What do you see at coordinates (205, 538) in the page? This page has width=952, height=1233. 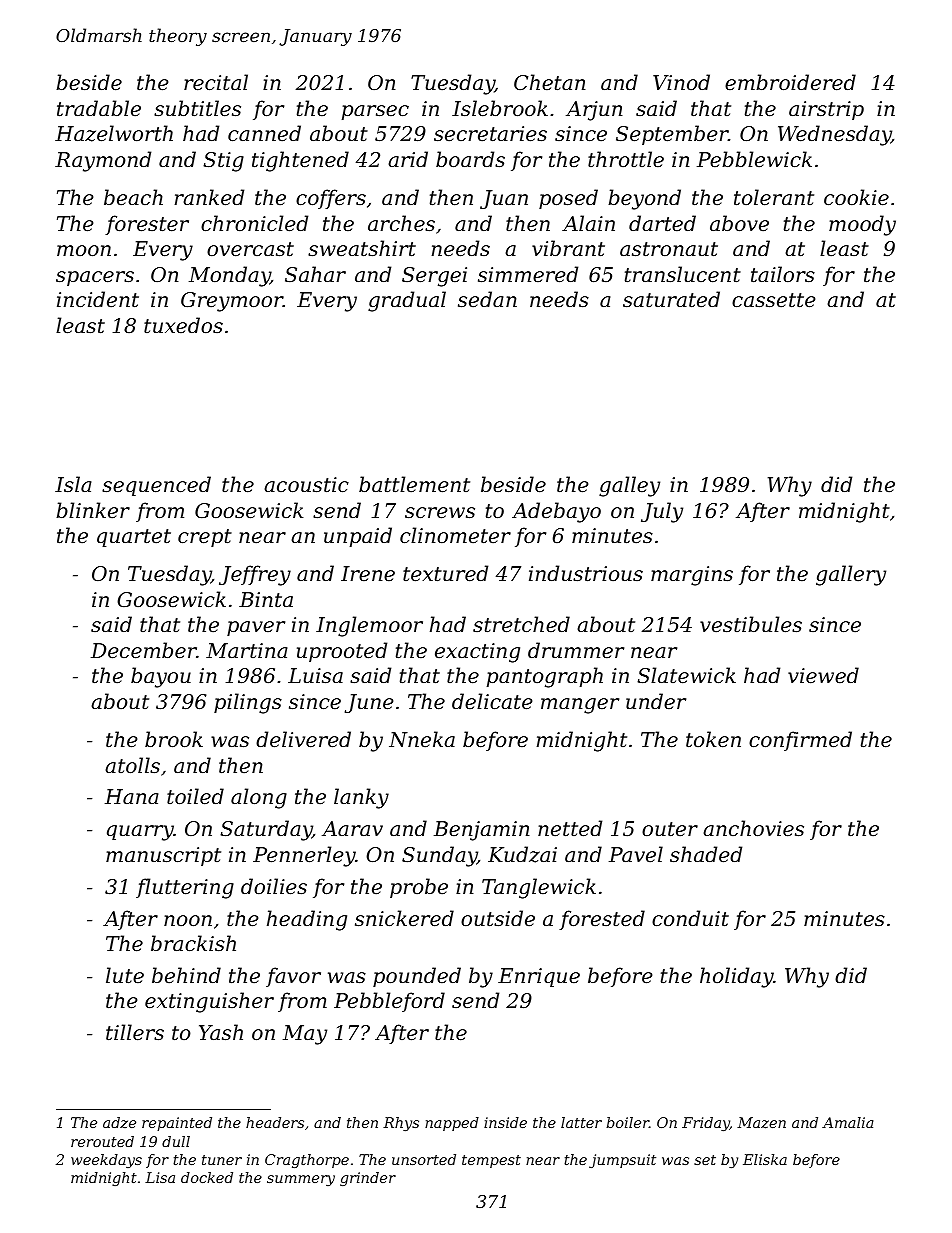 I see `crept` at bounding box center [205, 538].
